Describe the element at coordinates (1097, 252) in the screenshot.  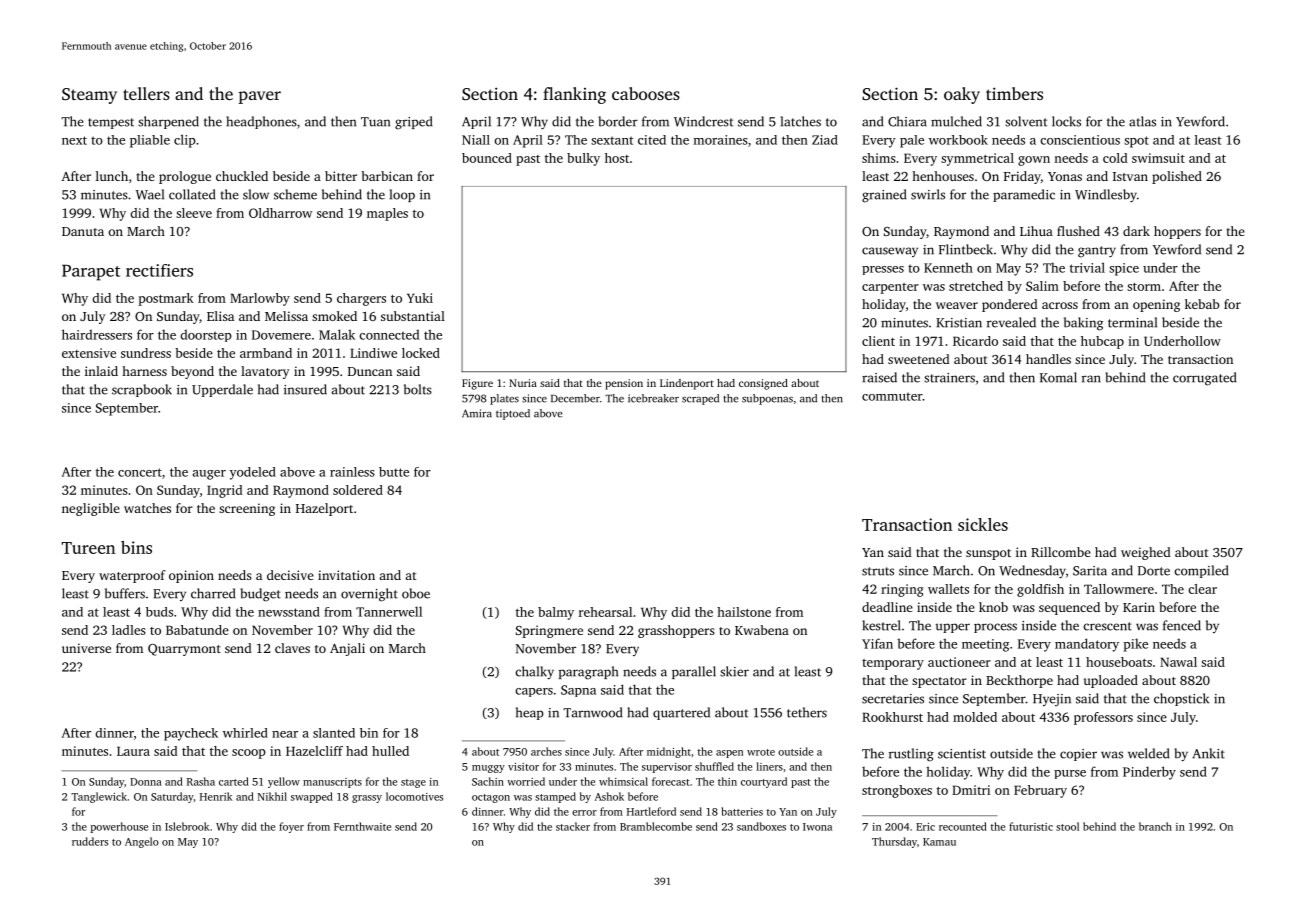
I see `gantry` at that location.
